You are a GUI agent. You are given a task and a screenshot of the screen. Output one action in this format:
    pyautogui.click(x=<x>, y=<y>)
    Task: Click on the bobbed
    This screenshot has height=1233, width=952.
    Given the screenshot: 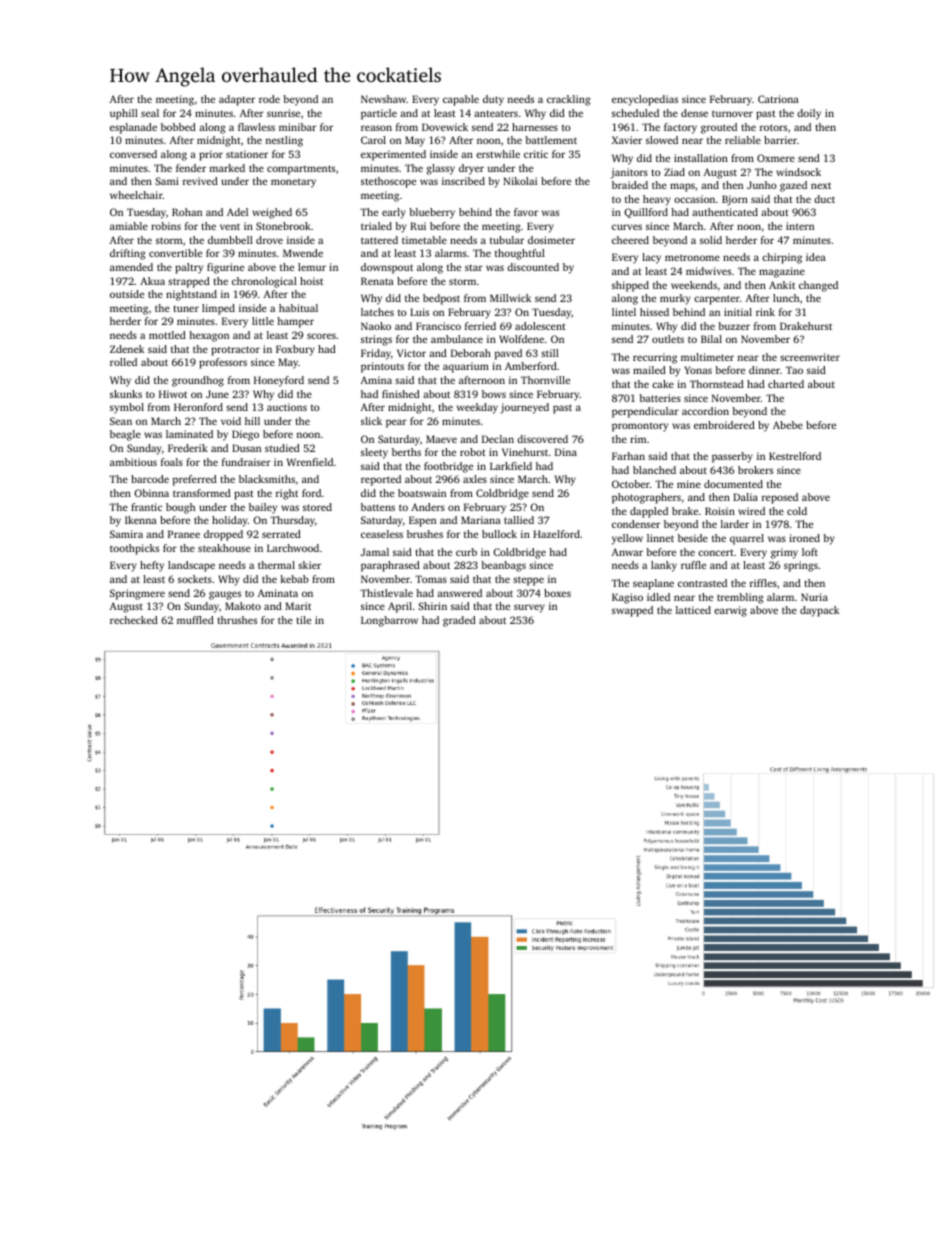 What is the action you would take?
    pyautogui.click(x=178, y=127)
